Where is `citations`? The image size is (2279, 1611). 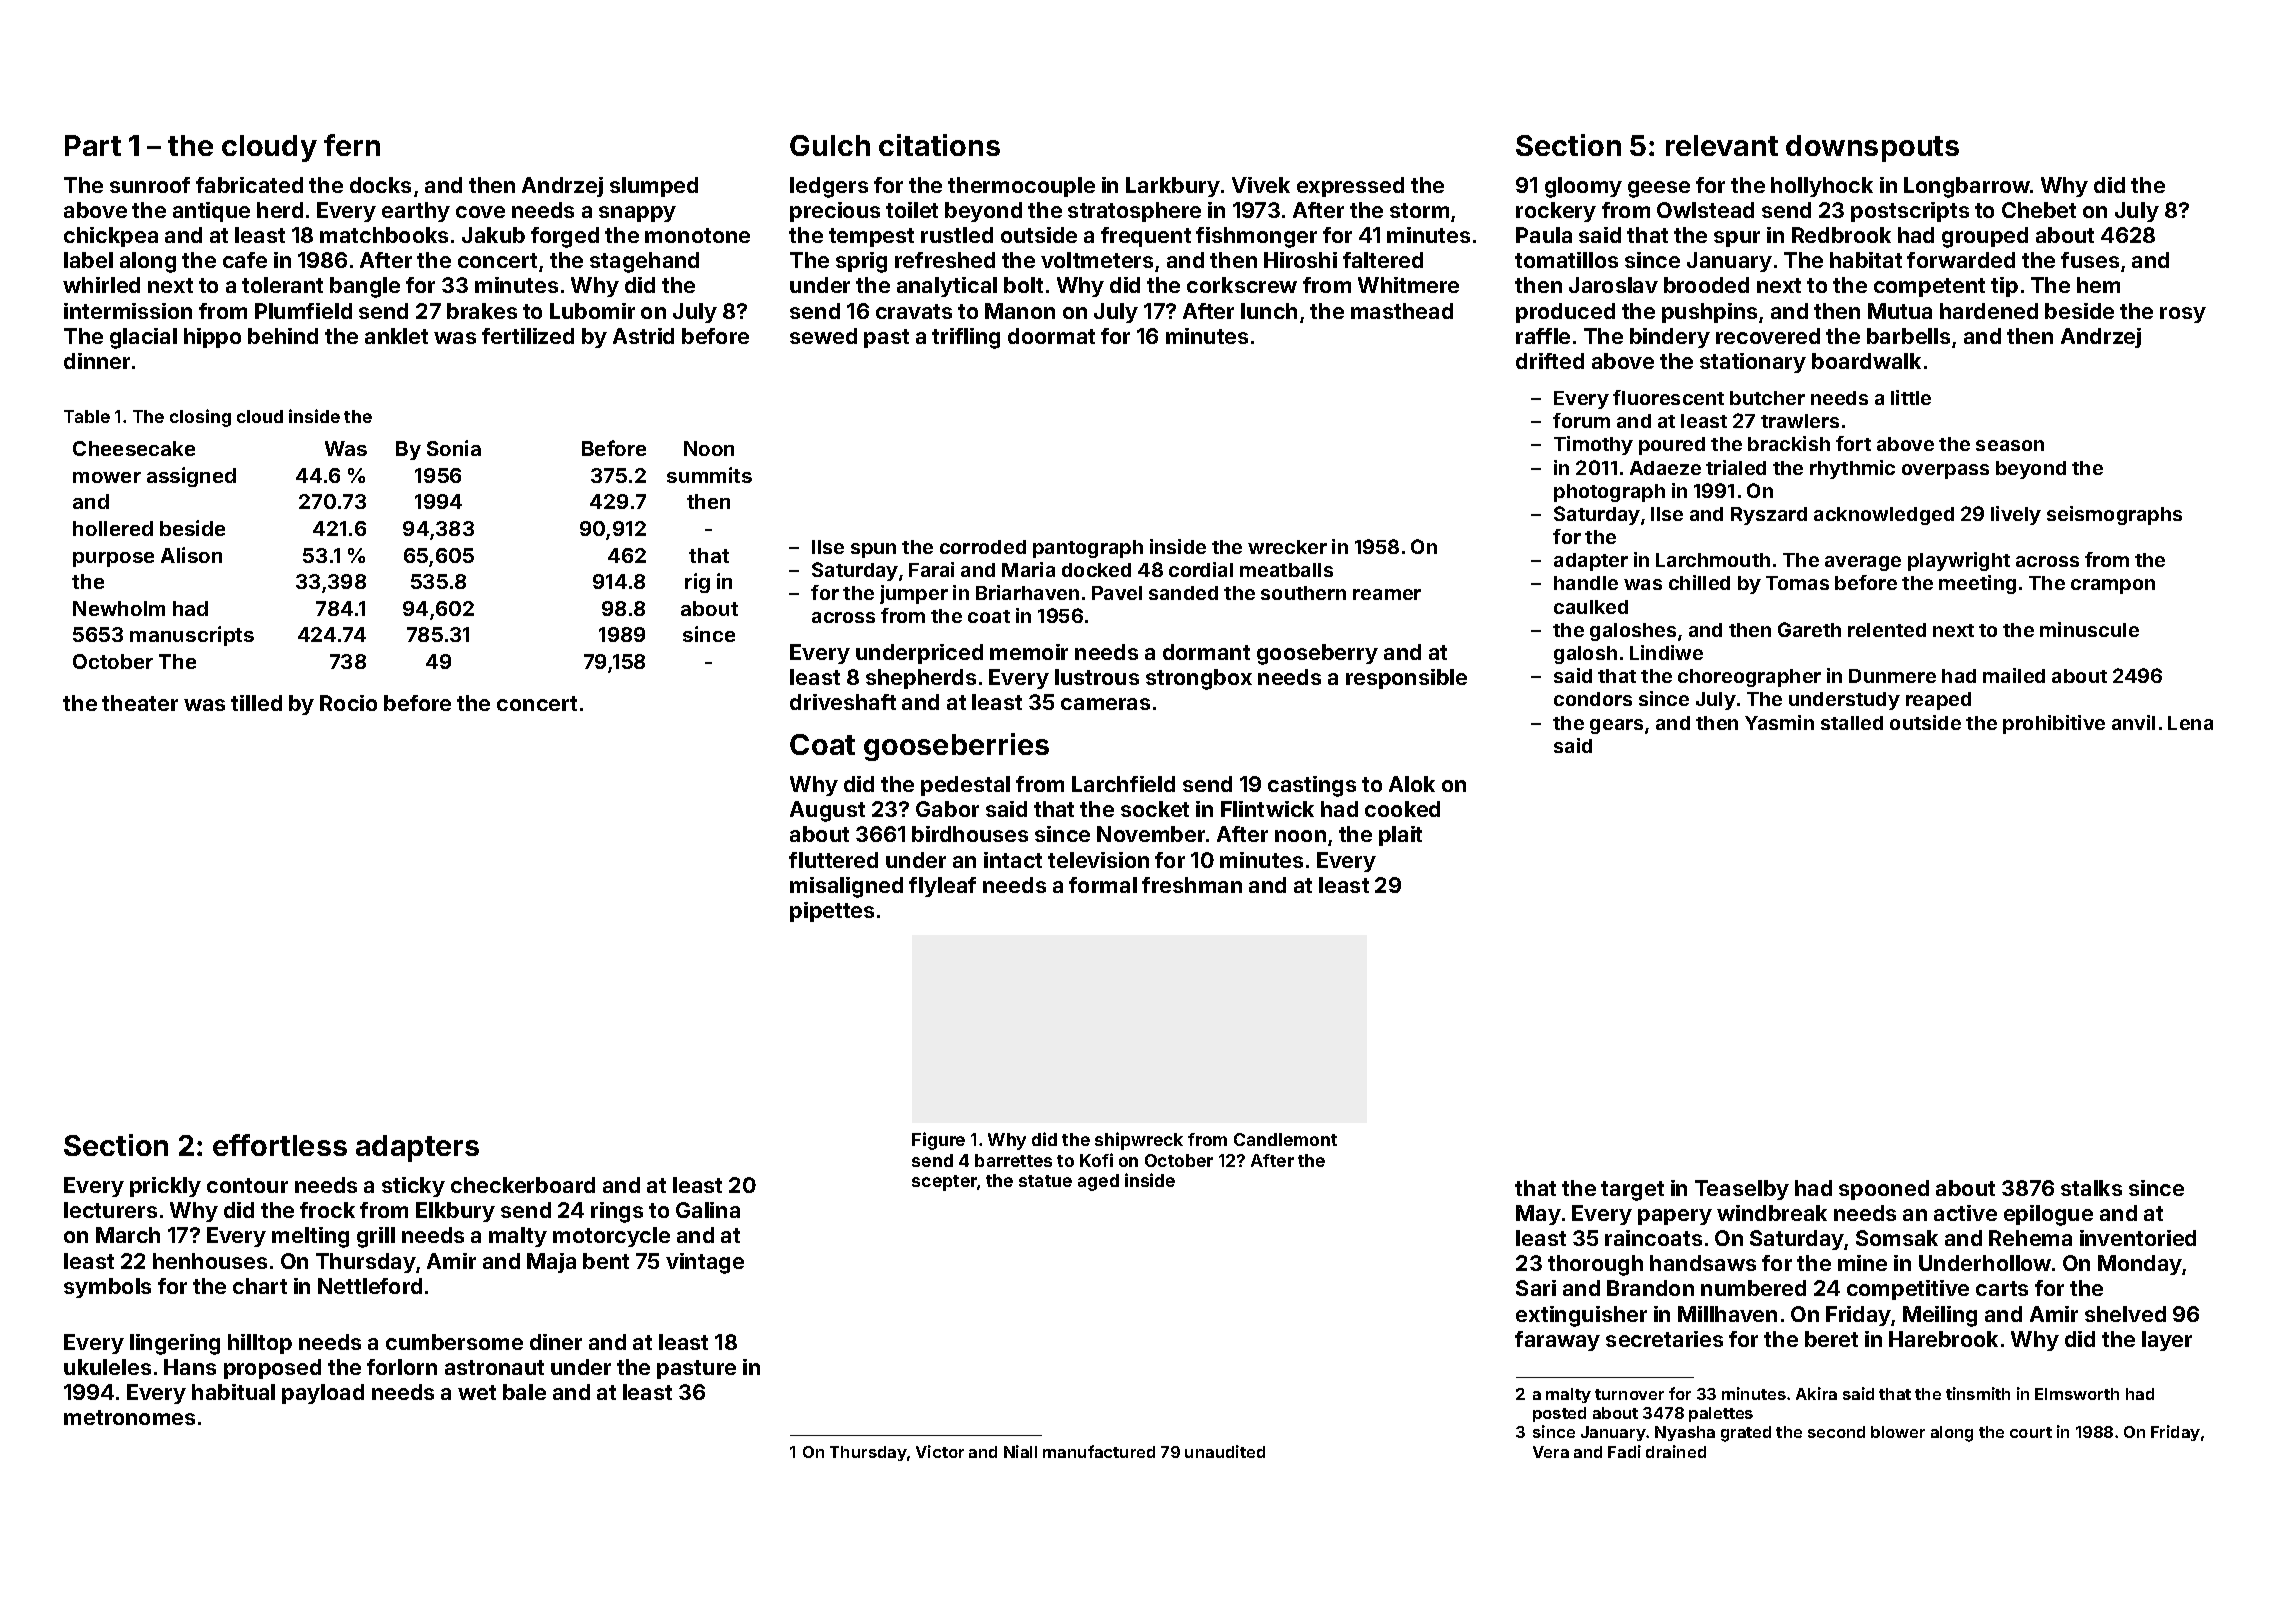
citations is located at coordinates (939, 145).
